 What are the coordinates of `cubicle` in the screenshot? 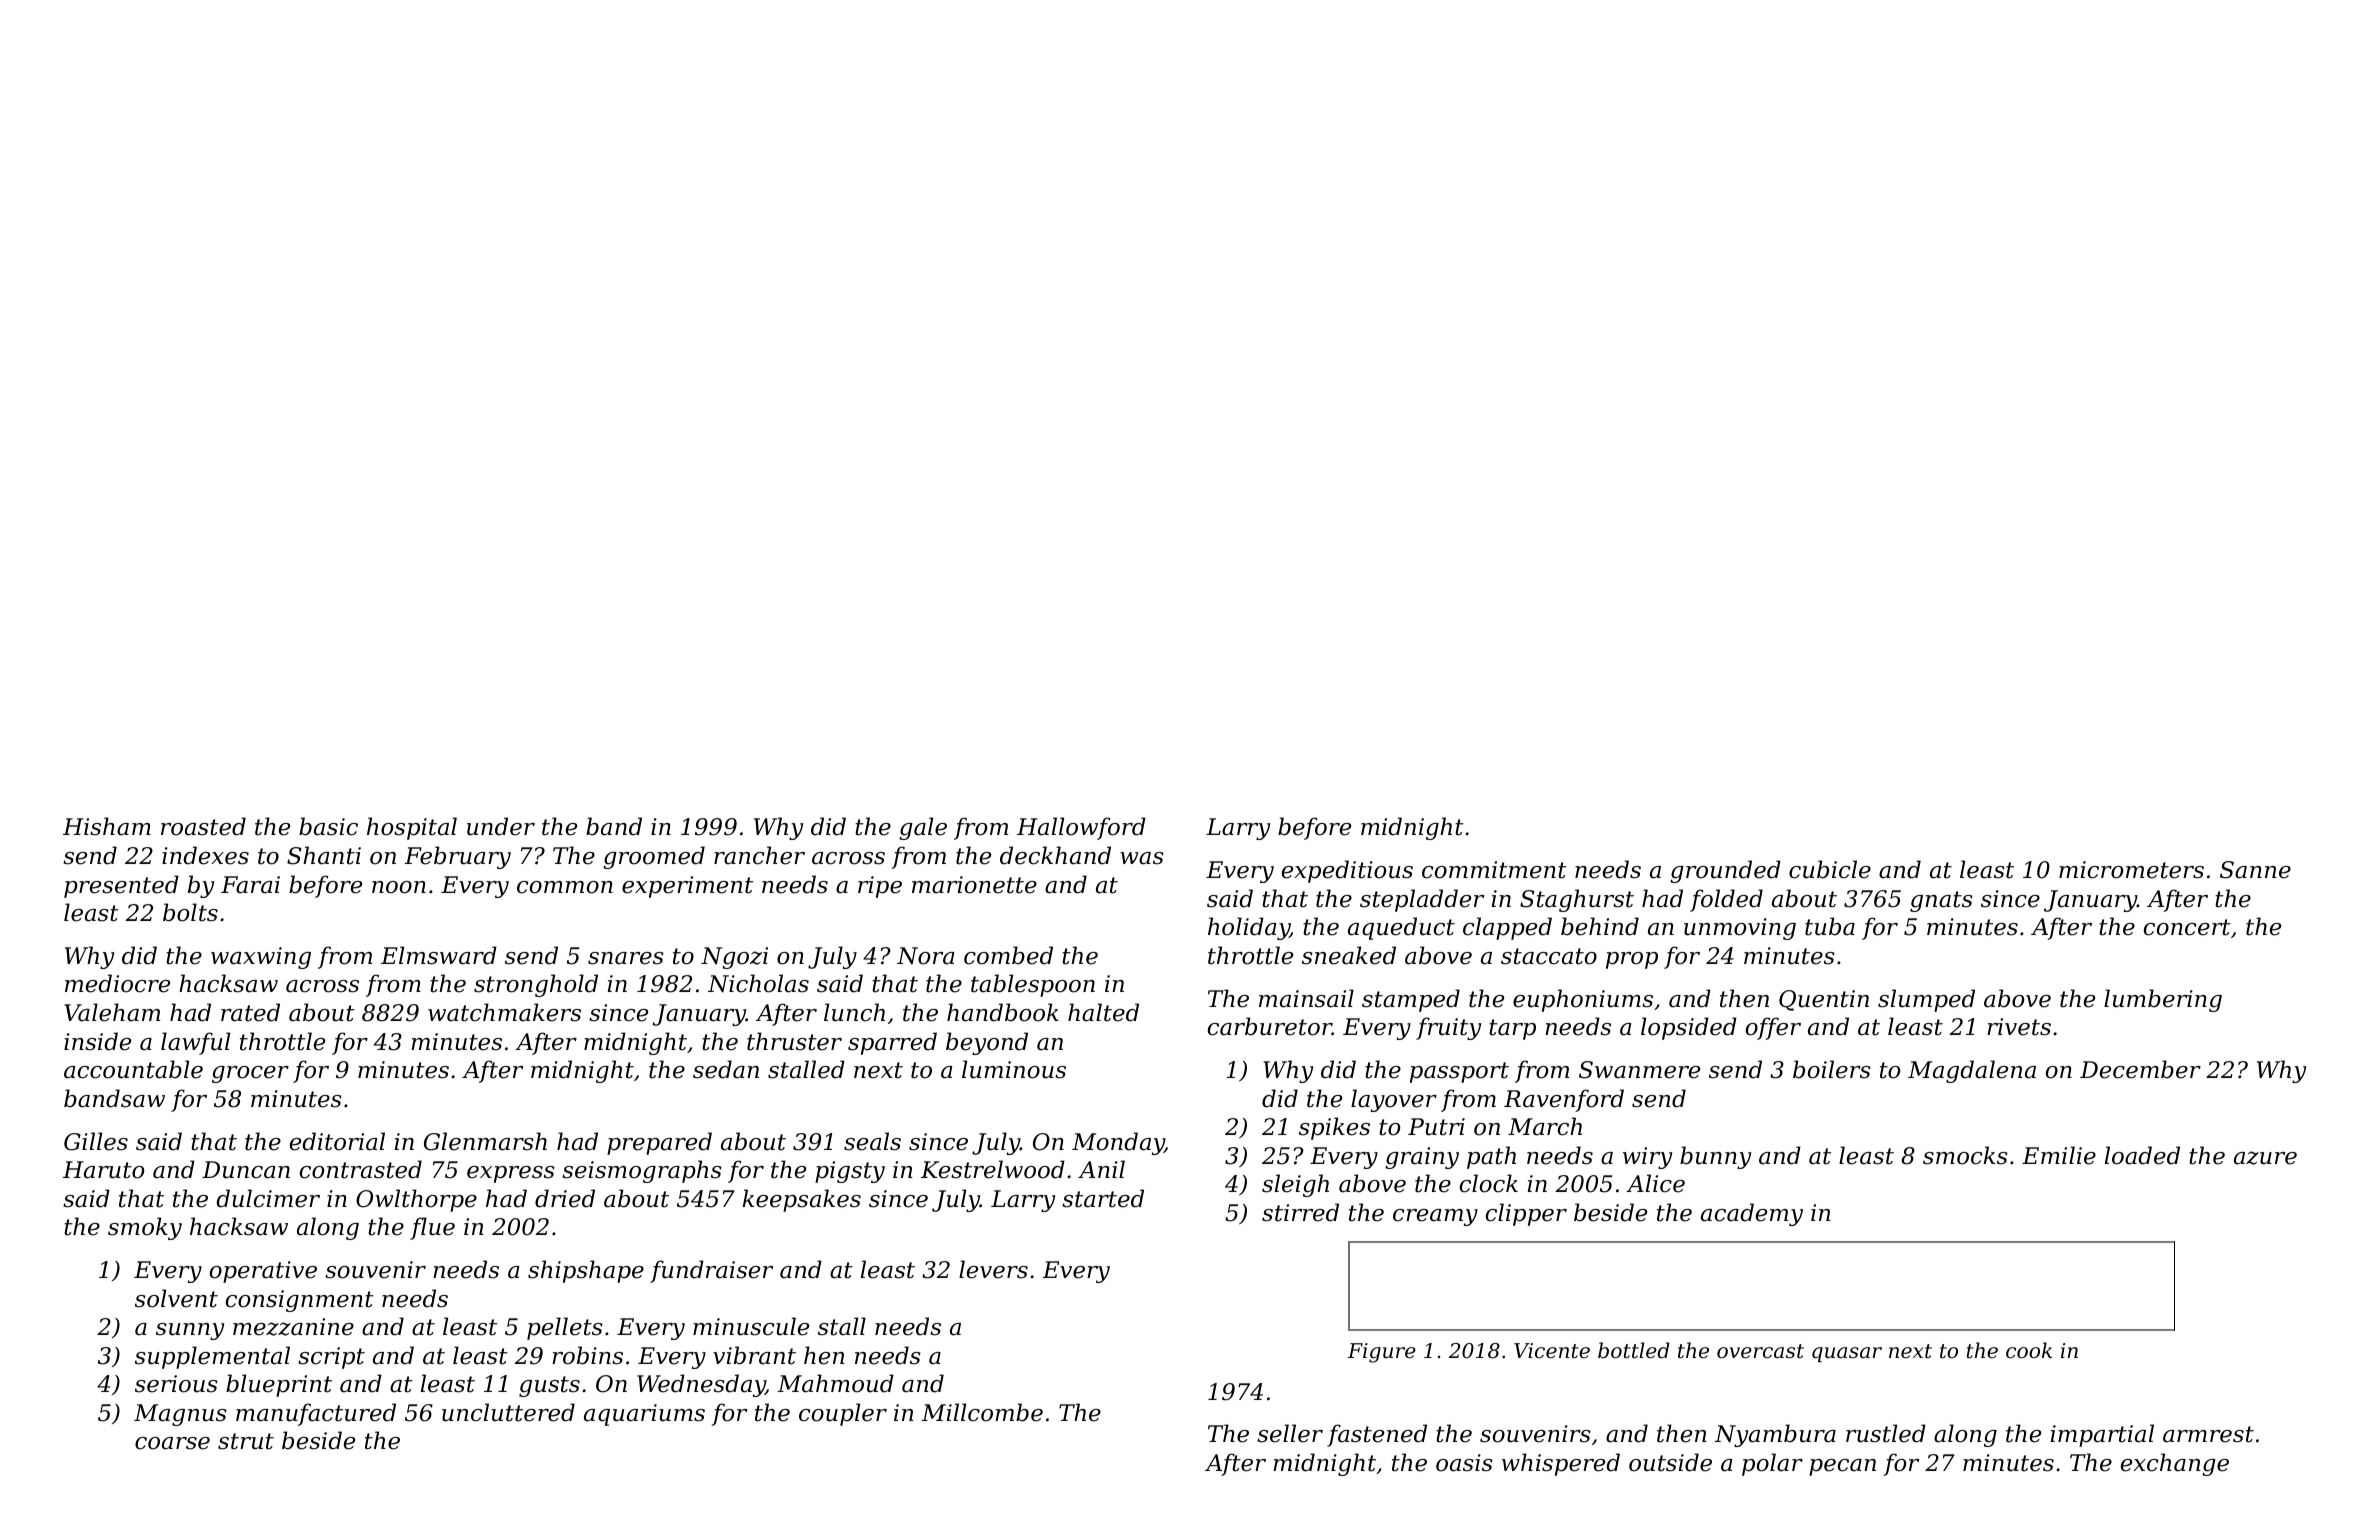 It's located at (1830, 869).
